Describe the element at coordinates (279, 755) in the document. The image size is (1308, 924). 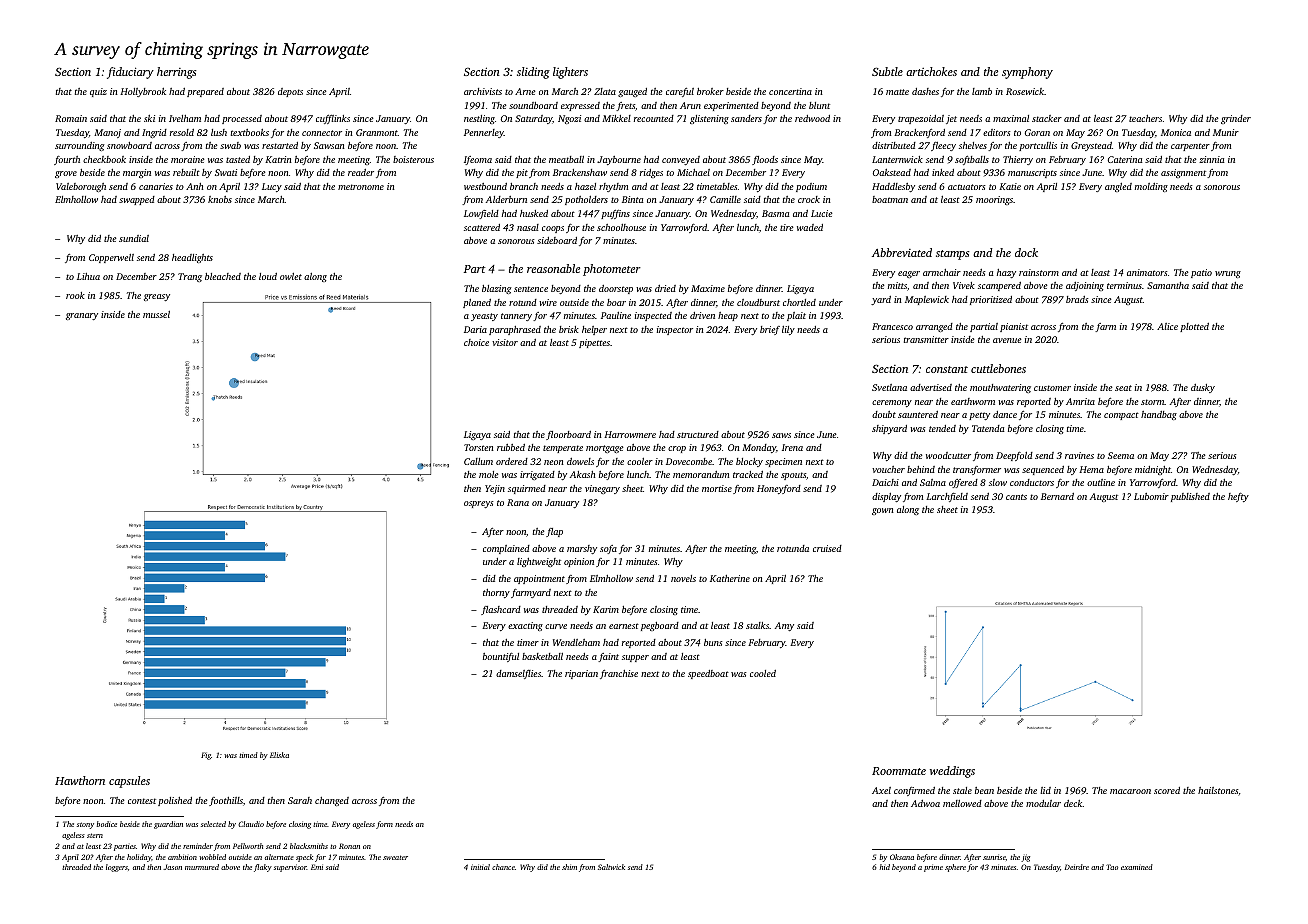
I see `Eliska` at that location.
